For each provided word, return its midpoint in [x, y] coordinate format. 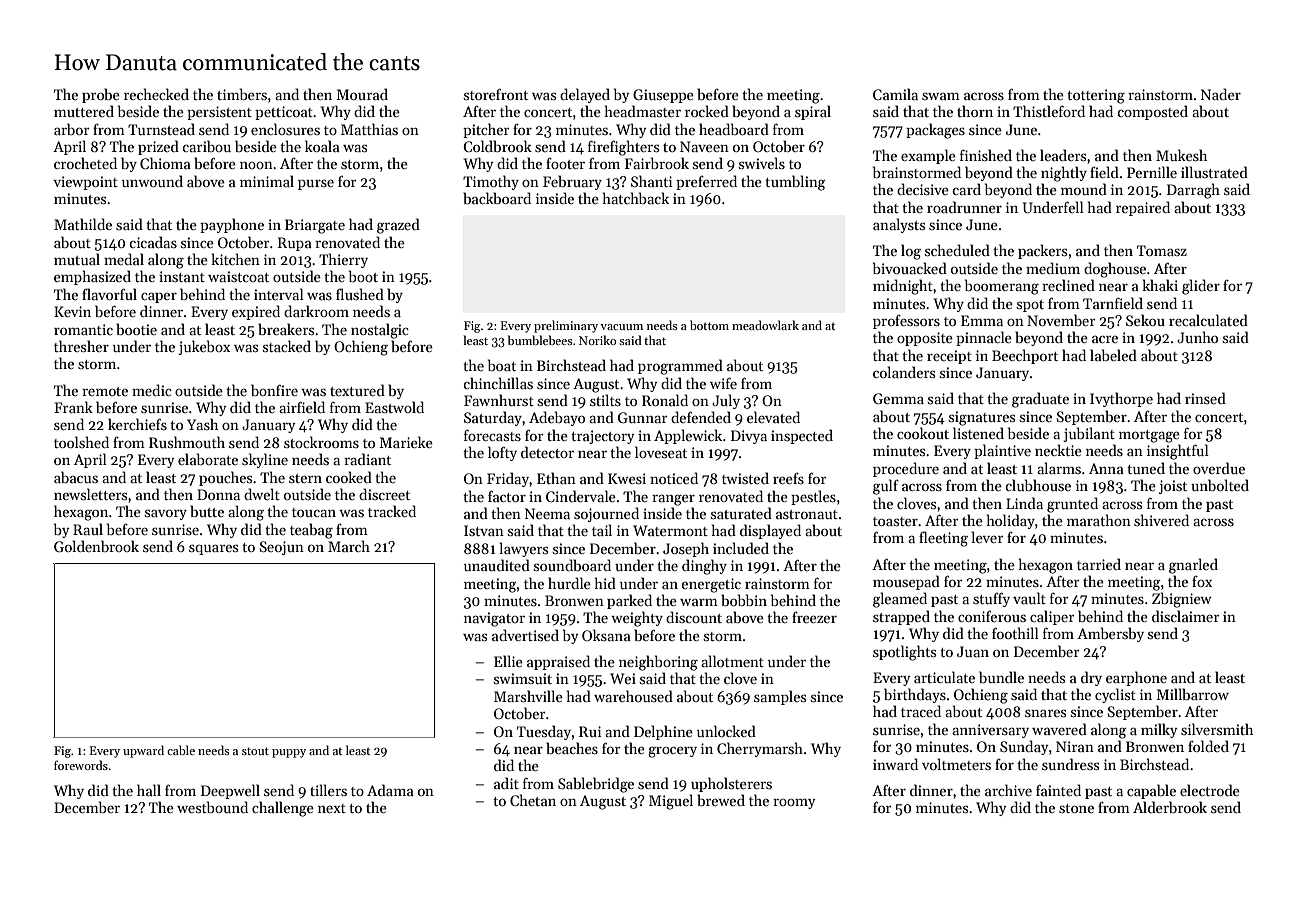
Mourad [362, 94]
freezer [814, 617]
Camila [895, 94]
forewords [81, 765]
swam [941, 96]
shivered [1161, 520]
